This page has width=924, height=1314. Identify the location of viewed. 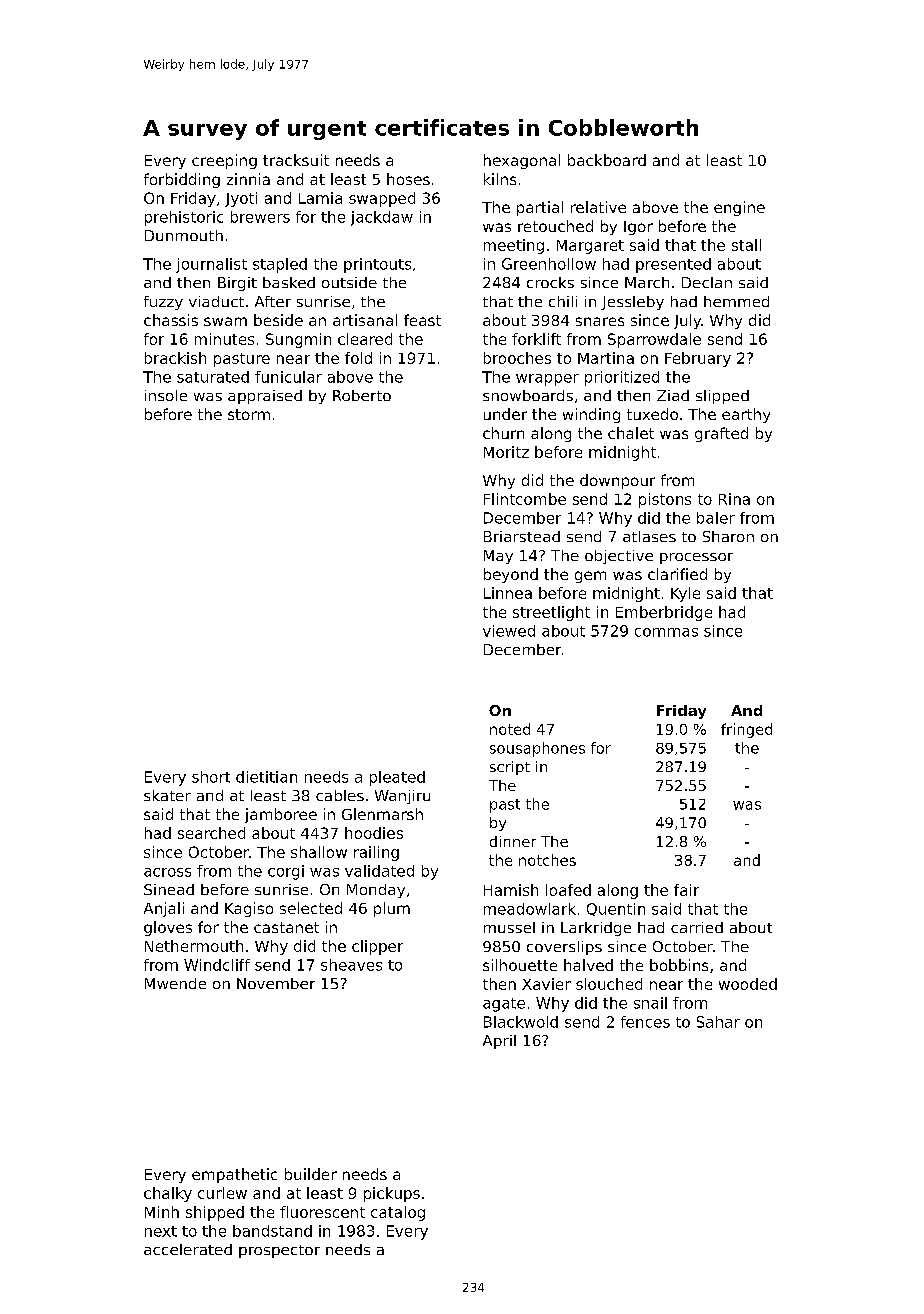
(509, 631).
